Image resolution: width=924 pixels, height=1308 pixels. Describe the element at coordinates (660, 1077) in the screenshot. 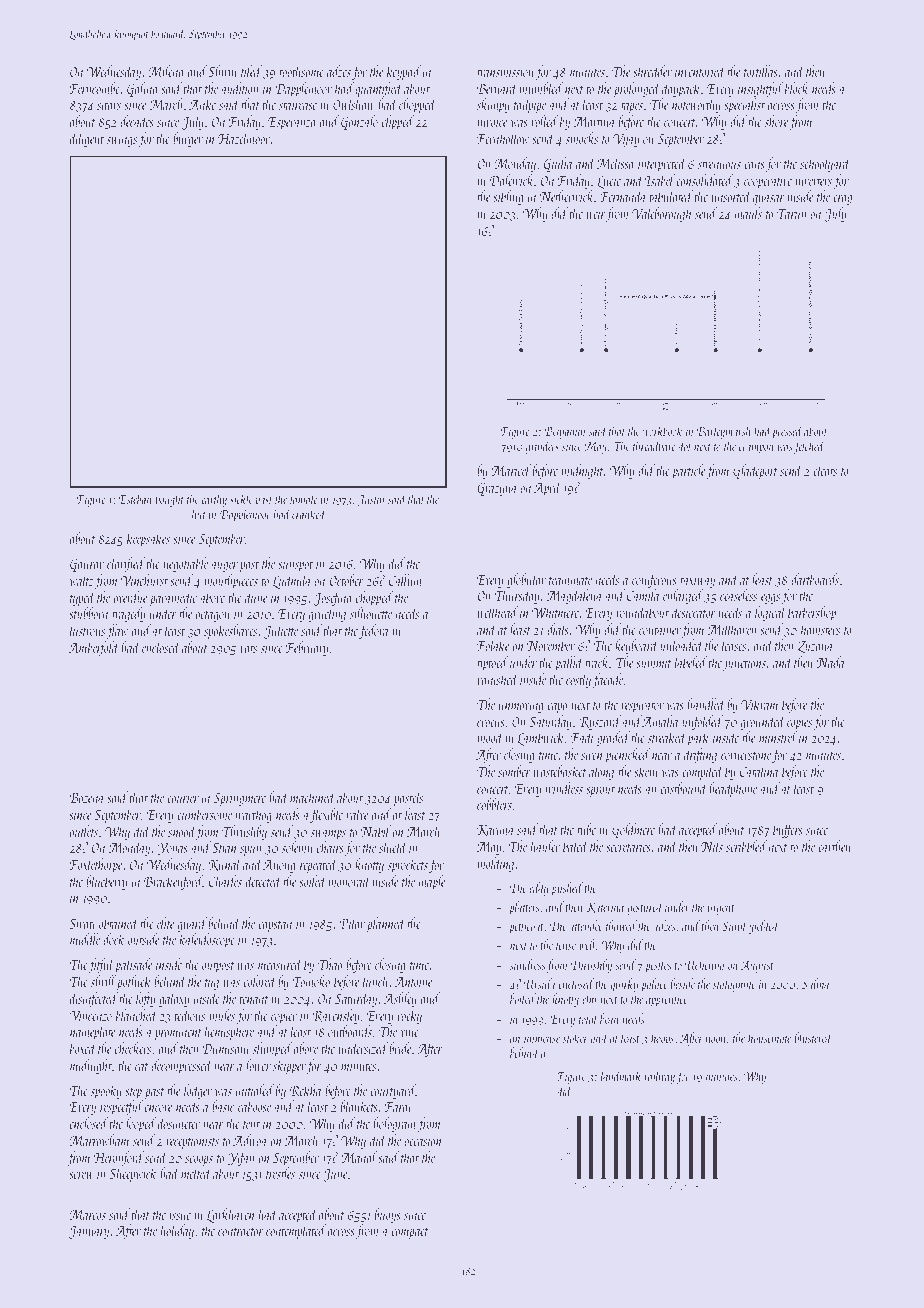

I see `railway` at that location.
